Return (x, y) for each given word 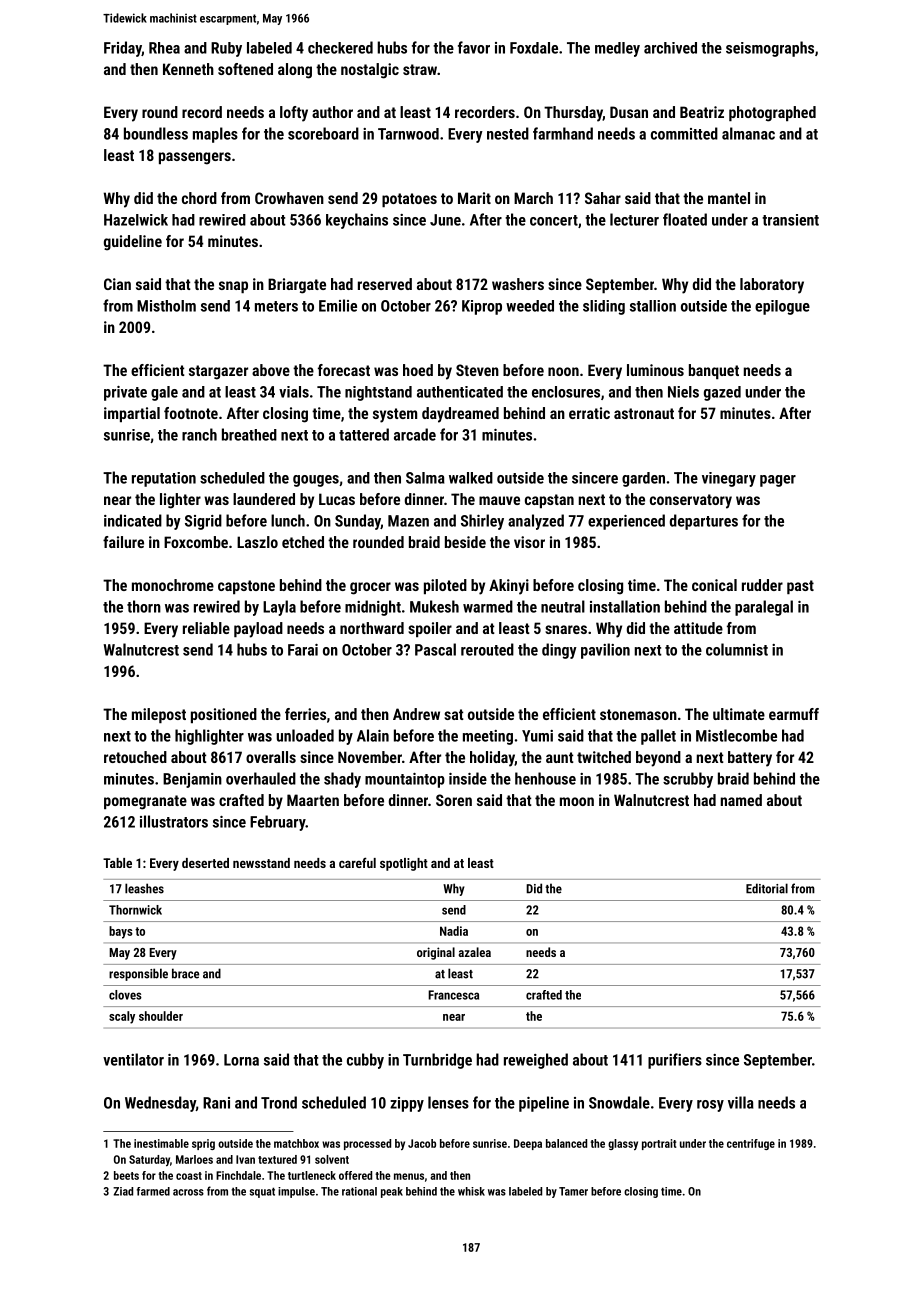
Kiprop (482, 307)
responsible (138, 974)
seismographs (770, 49)
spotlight (404, 864)
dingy (559, 651)
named (741, 800)
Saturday (149, 1160)
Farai (303, 650)
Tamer (573, 1191)
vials (294, 392)
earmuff (794, 714)
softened (245, 69)
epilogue (782, 307)
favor (474, 47)
